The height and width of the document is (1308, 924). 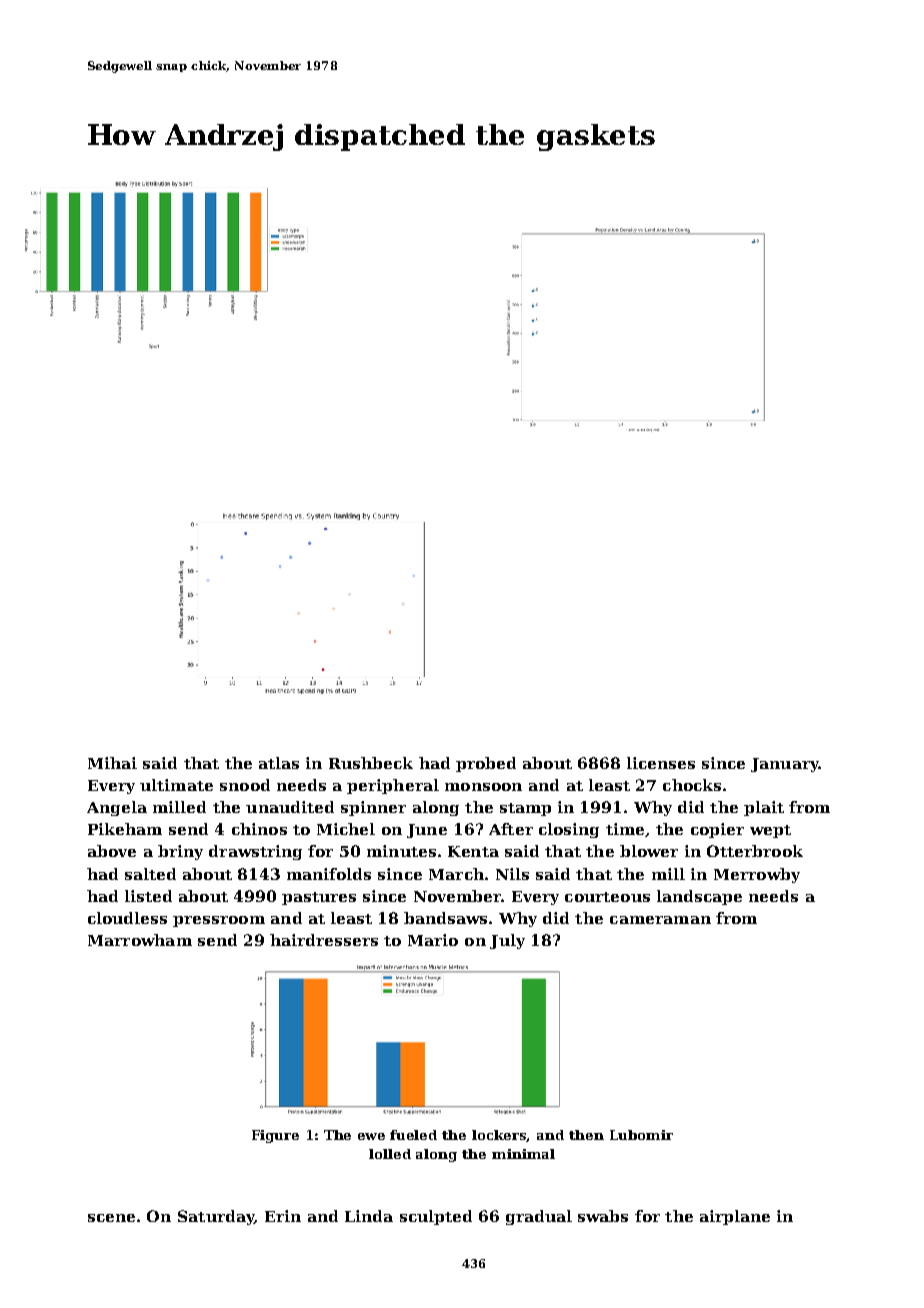 What do you see at coordinates (140, 940) in the document?
I see `Marrowham` at bounding box center [140, 940].
